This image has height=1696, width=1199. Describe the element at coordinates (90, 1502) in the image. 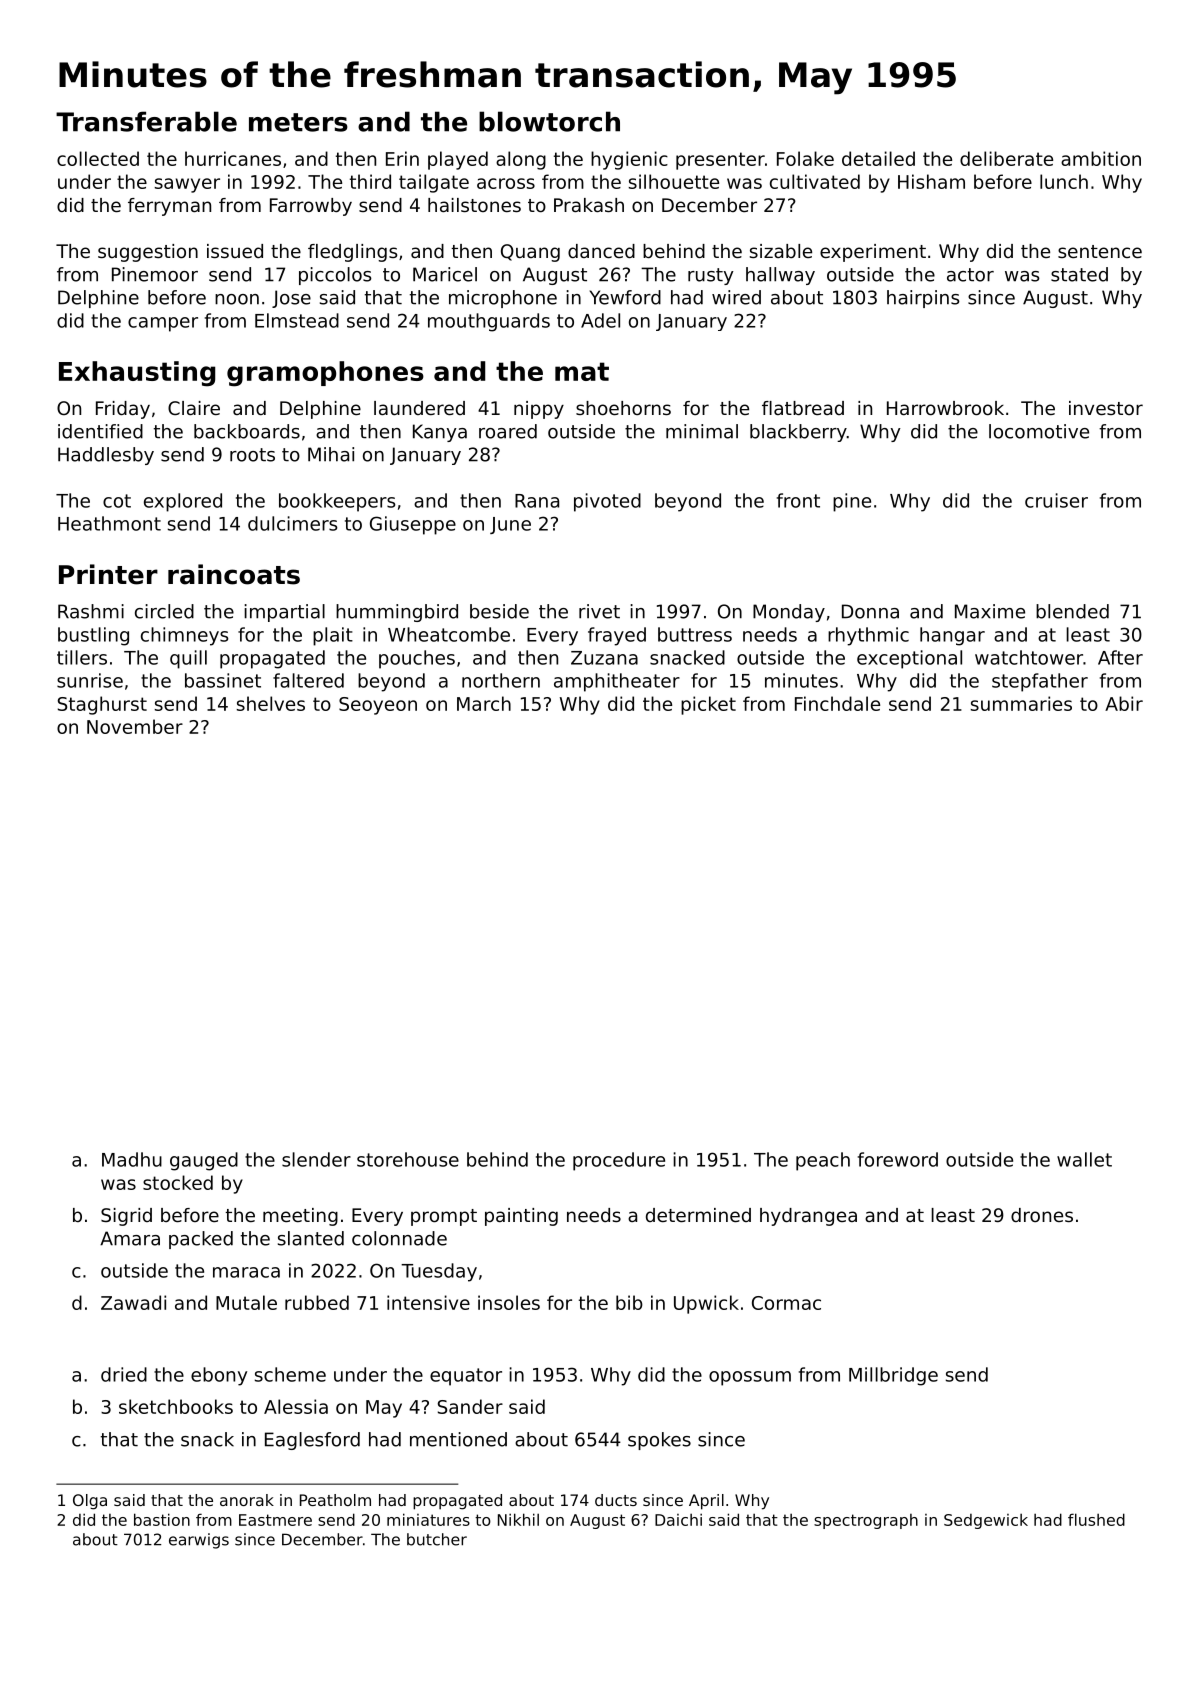

I see `Olga` at that location.
